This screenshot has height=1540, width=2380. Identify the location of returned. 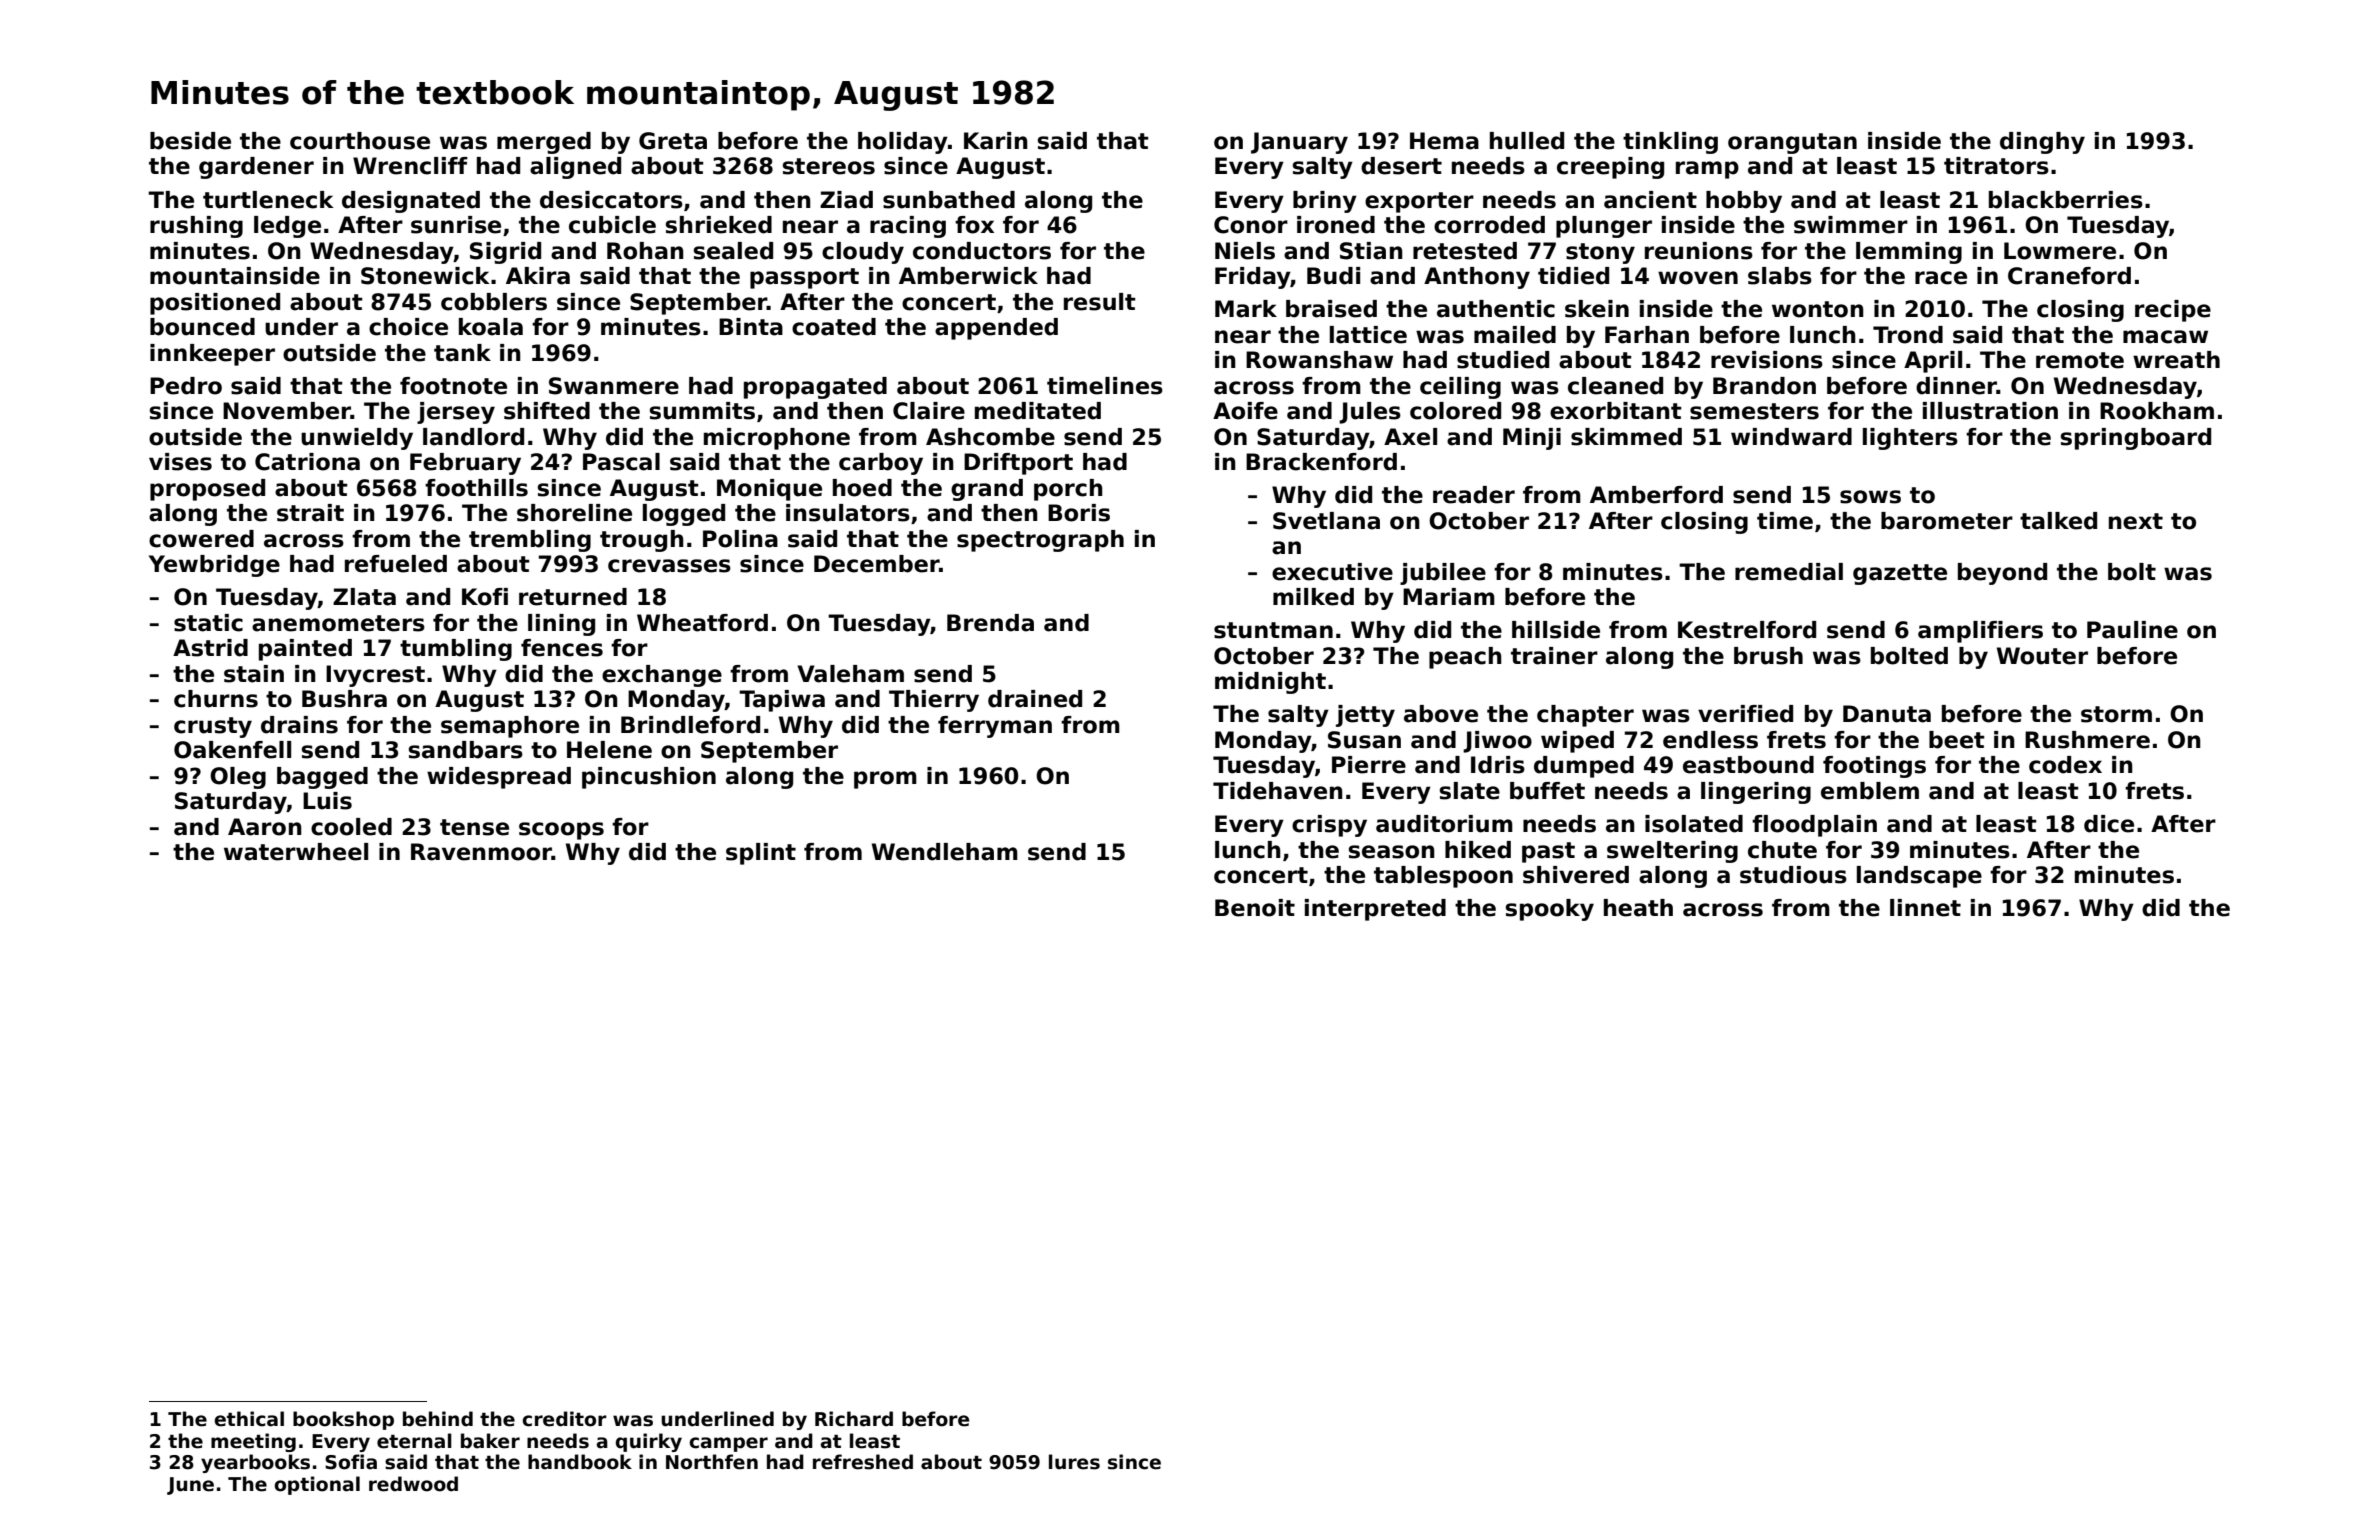
(573, 597).
